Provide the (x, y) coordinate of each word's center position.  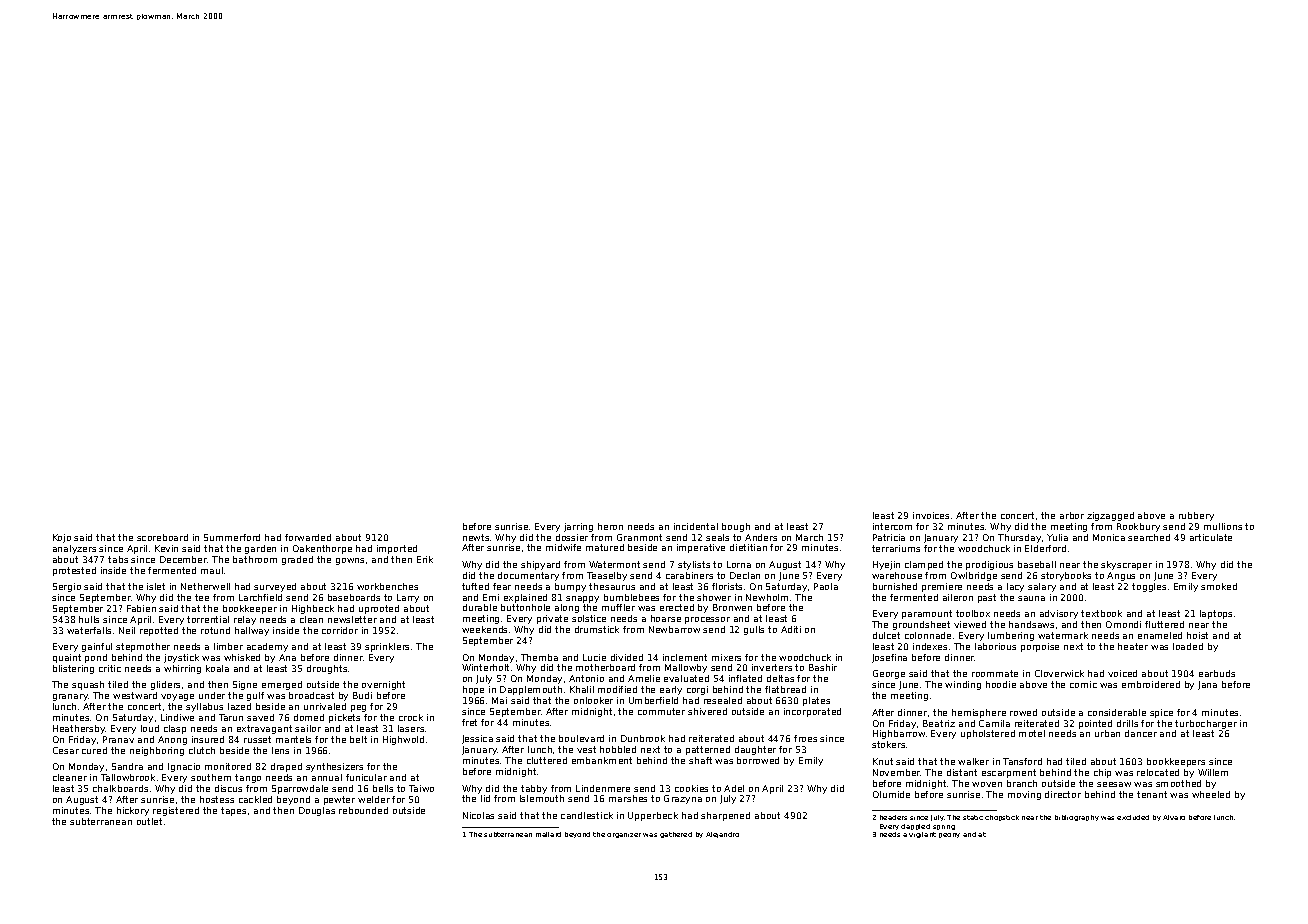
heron (610, 526)
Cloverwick (1059, 673)
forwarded (308, 537)
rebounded (363, 810)
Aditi (791, 629)
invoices (931, 515)
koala (217, 668)
